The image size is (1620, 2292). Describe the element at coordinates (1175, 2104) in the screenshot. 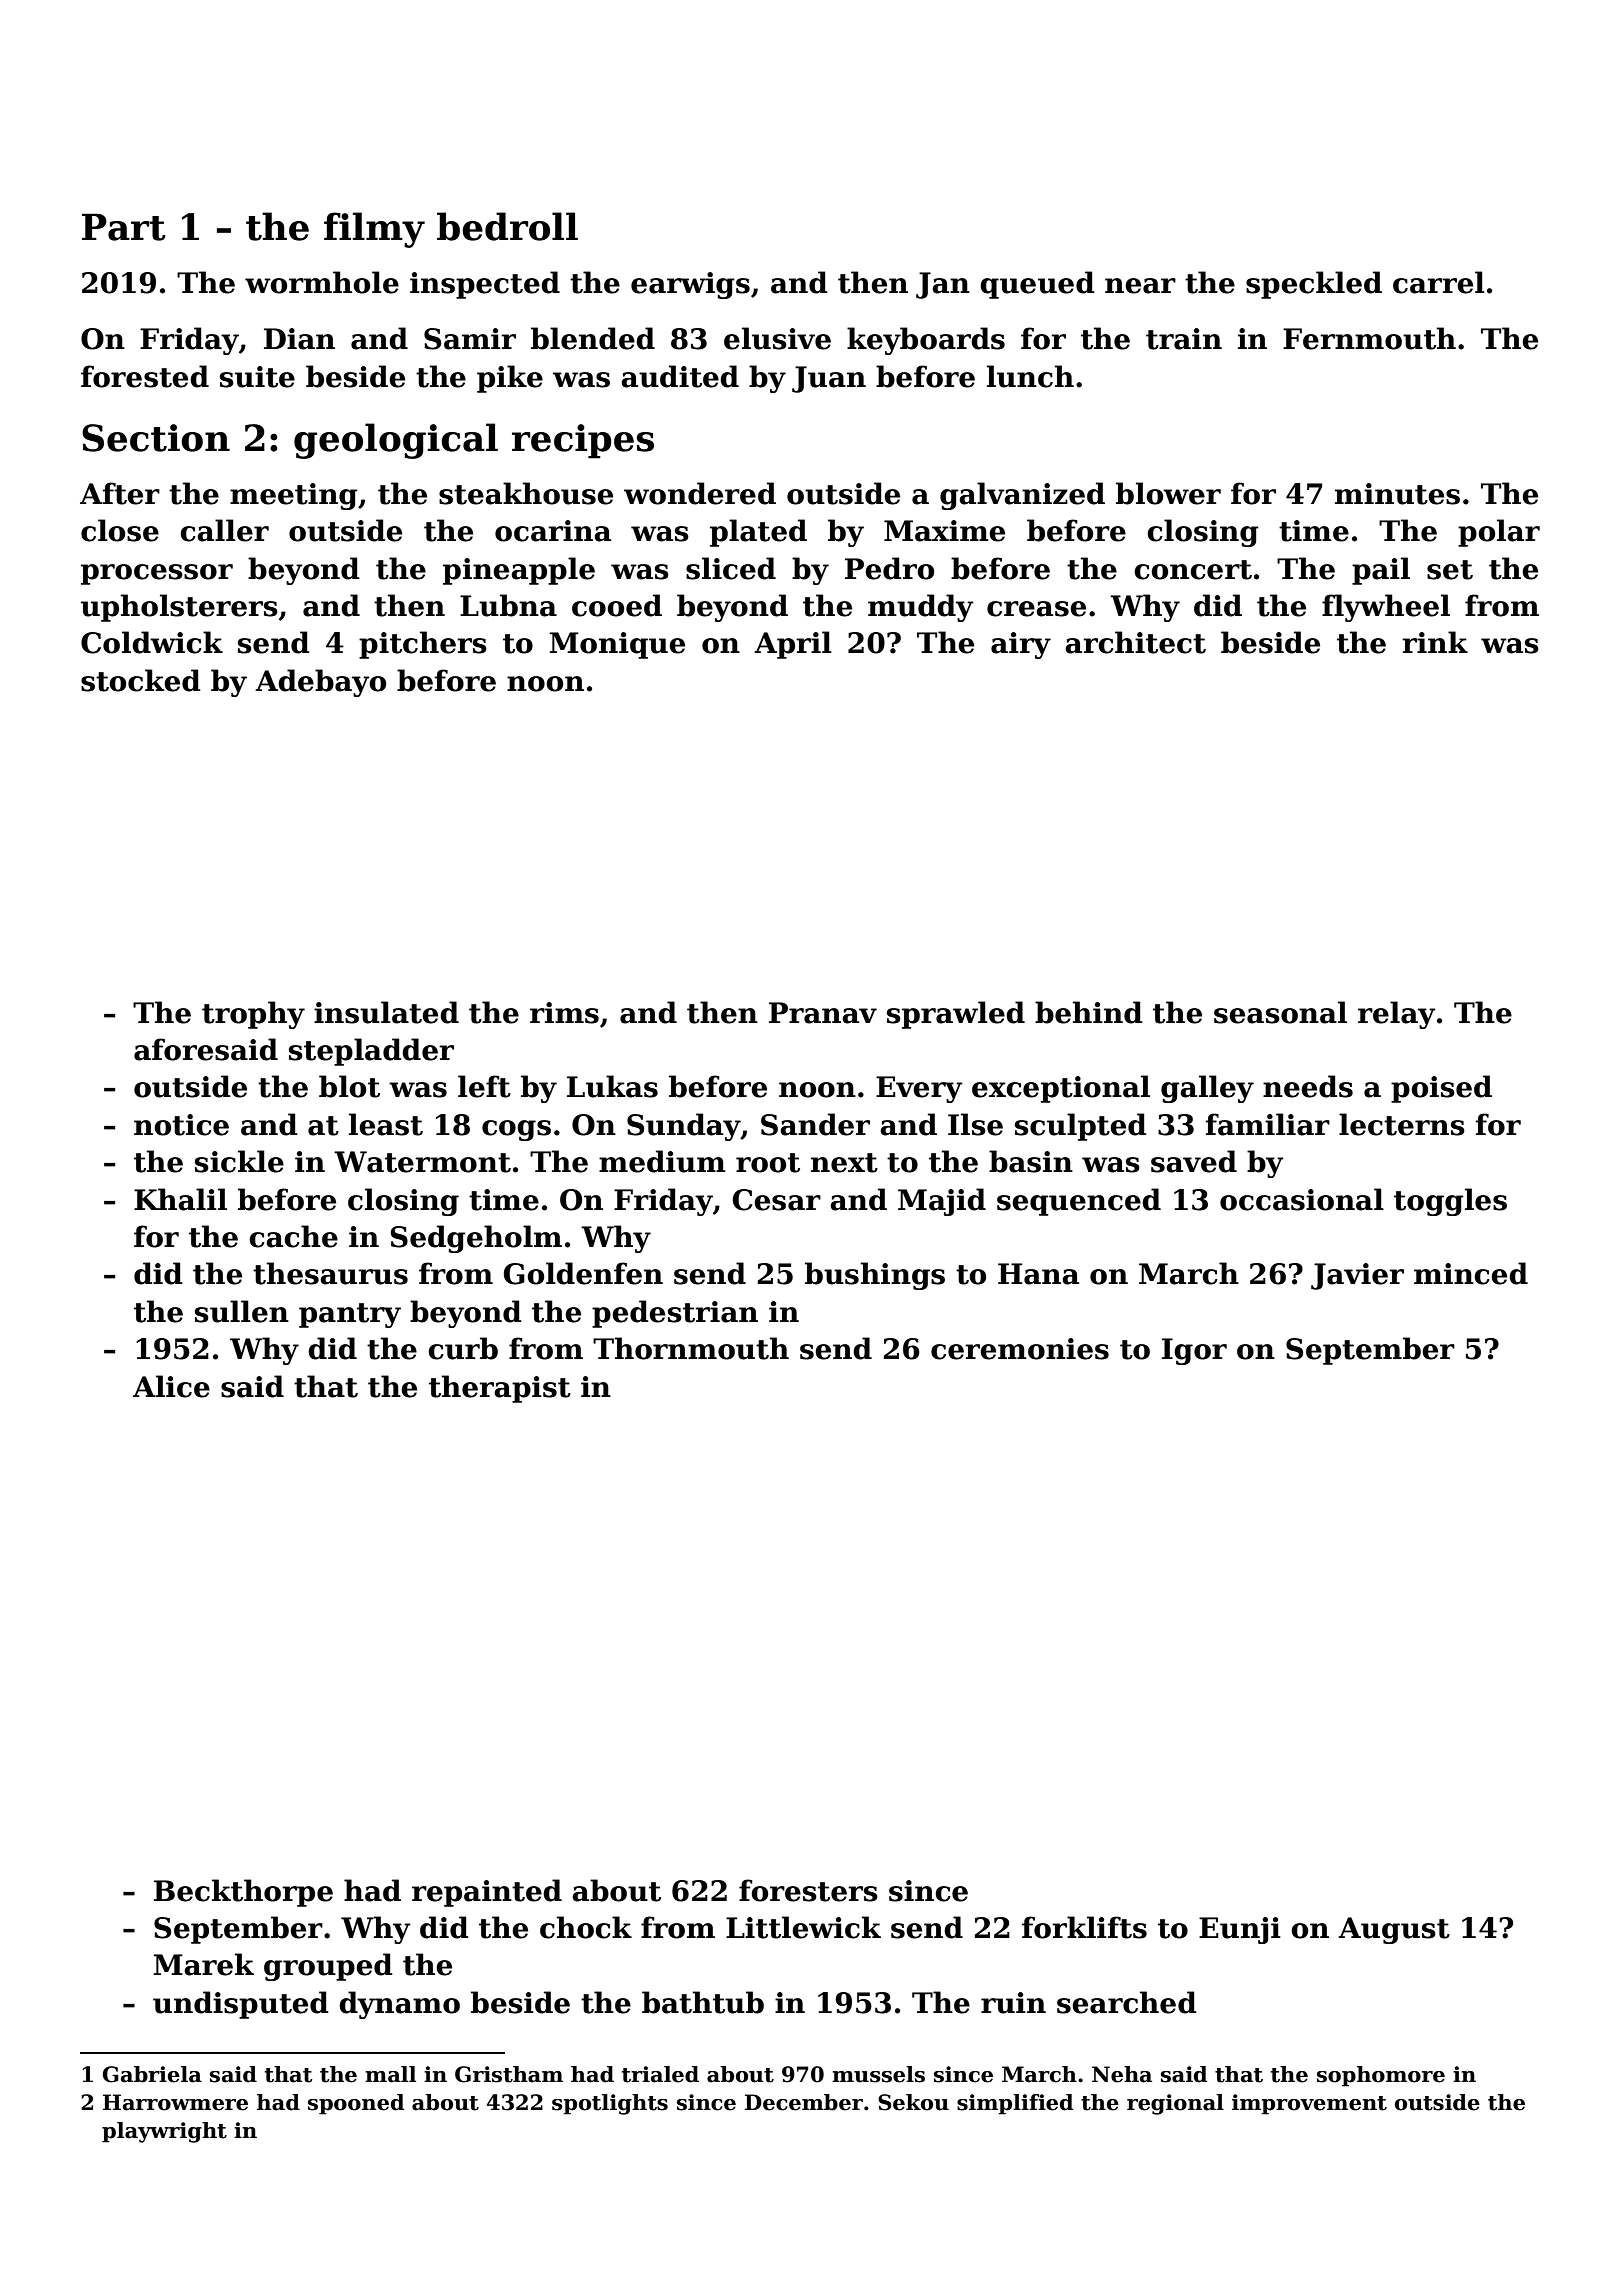

I see `regional` at that location.
